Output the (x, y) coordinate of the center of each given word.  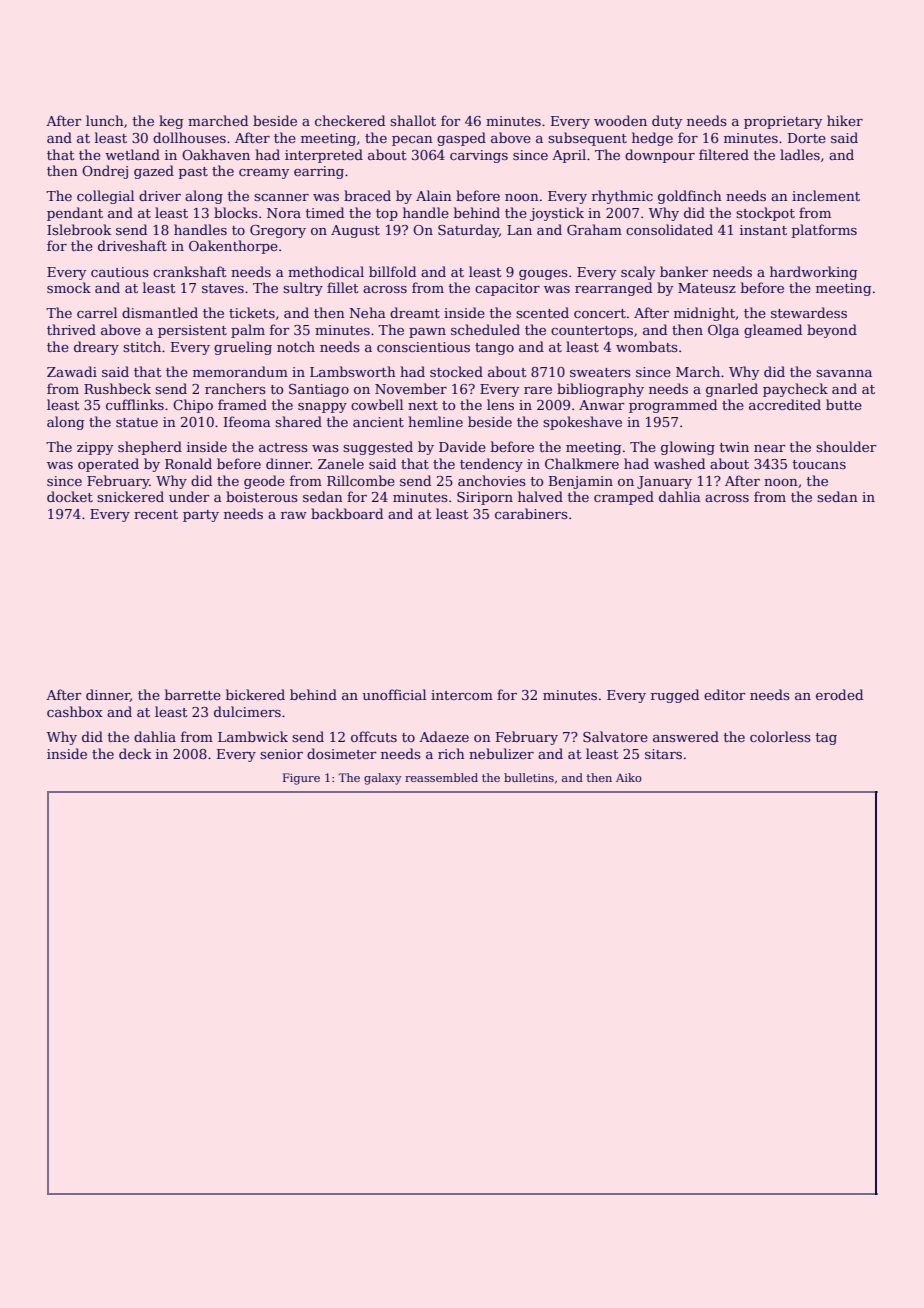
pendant (75, 214)
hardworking (813, 273)
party (201, 516)
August (355, 231)
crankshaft (190, 271)
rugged (675, 696)
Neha (367, 312)
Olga (723, 331)
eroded (839, 694)
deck (135, 753)
